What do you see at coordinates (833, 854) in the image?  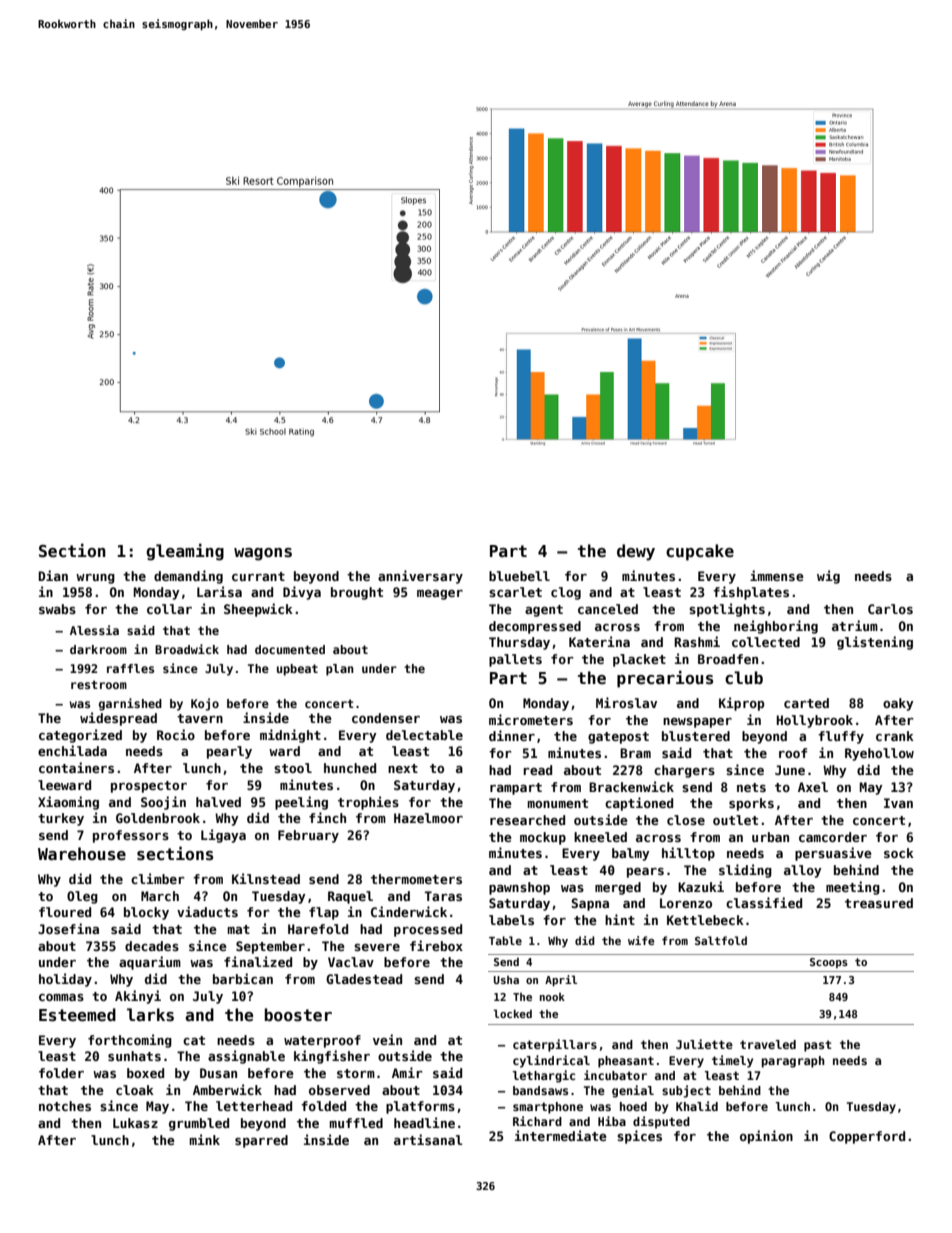 I see `persuasive` at bounding box center [833, 854].
